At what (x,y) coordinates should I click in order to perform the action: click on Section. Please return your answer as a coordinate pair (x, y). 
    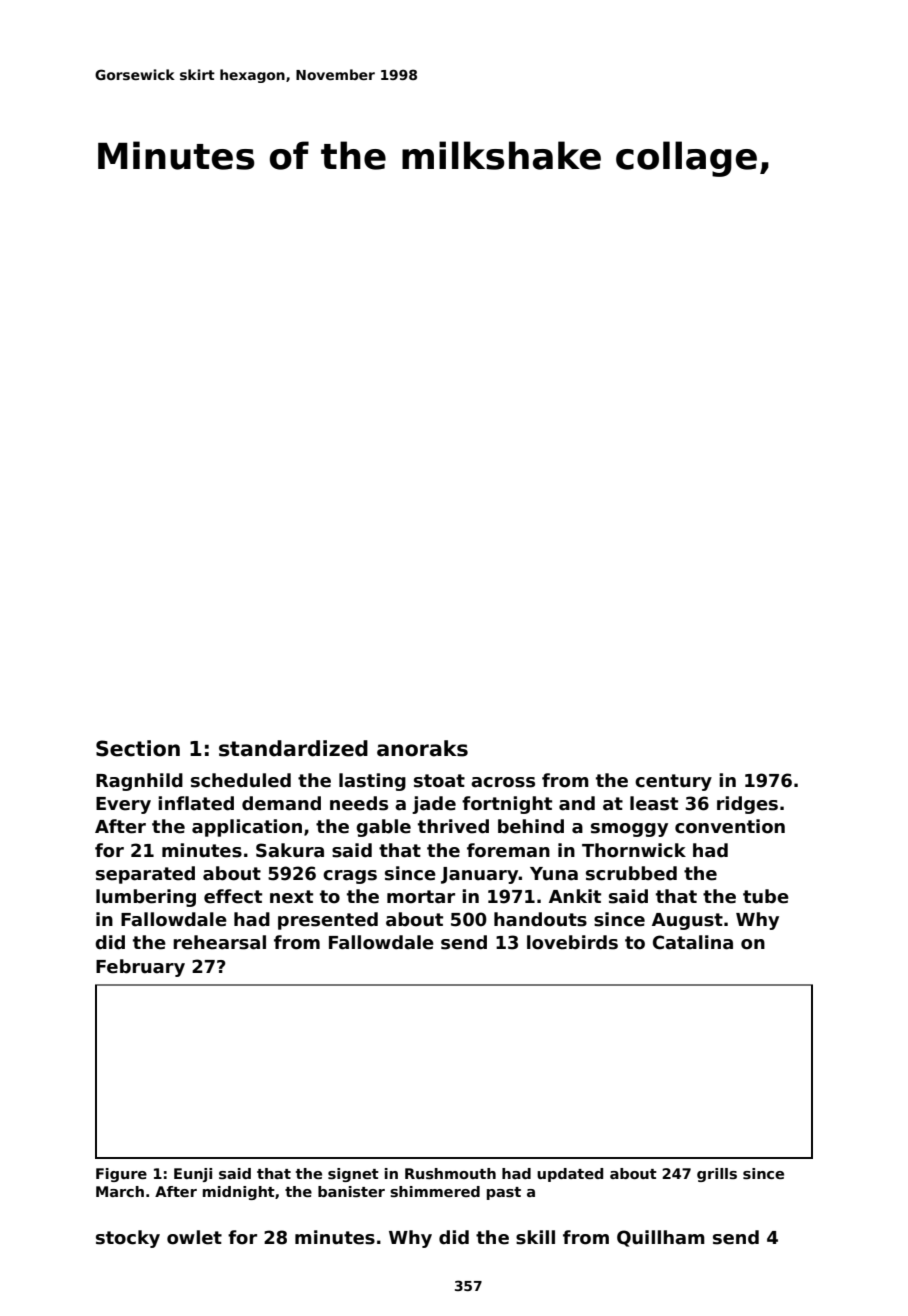
    Looking at the image, I should click on (138, 748).
